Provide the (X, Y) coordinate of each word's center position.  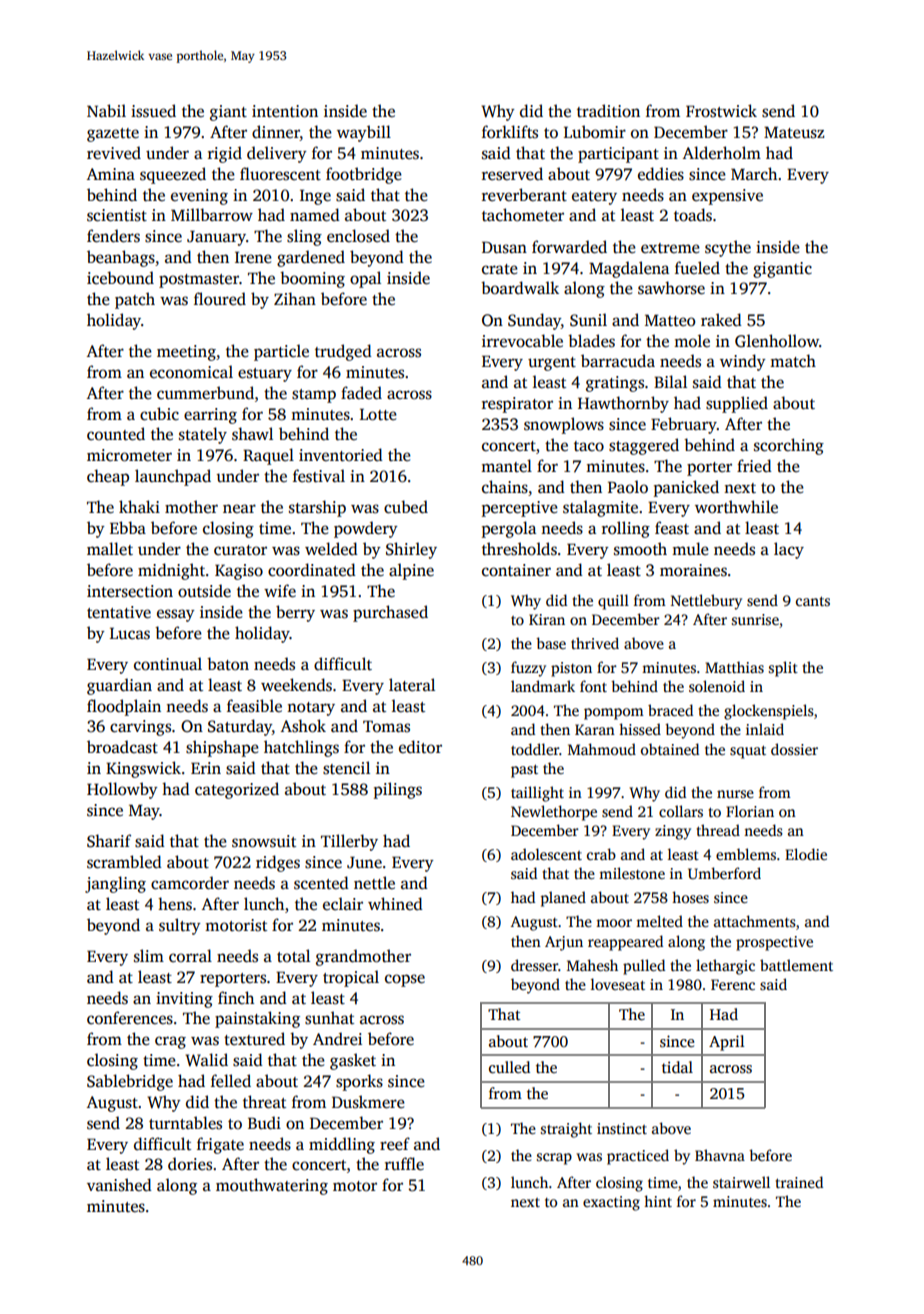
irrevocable (522, 341)
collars (681, 811)
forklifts (510, 132)
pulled (644, 967)
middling (342, 1145)
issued (153, 111)
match (793, 360)
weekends (296, 685)
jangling (115, 884)
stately (203, 435)
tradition (608, 111)
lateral (412, 684)
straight (566, 1130)
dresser (534, 965)
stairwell (741, 1182)
